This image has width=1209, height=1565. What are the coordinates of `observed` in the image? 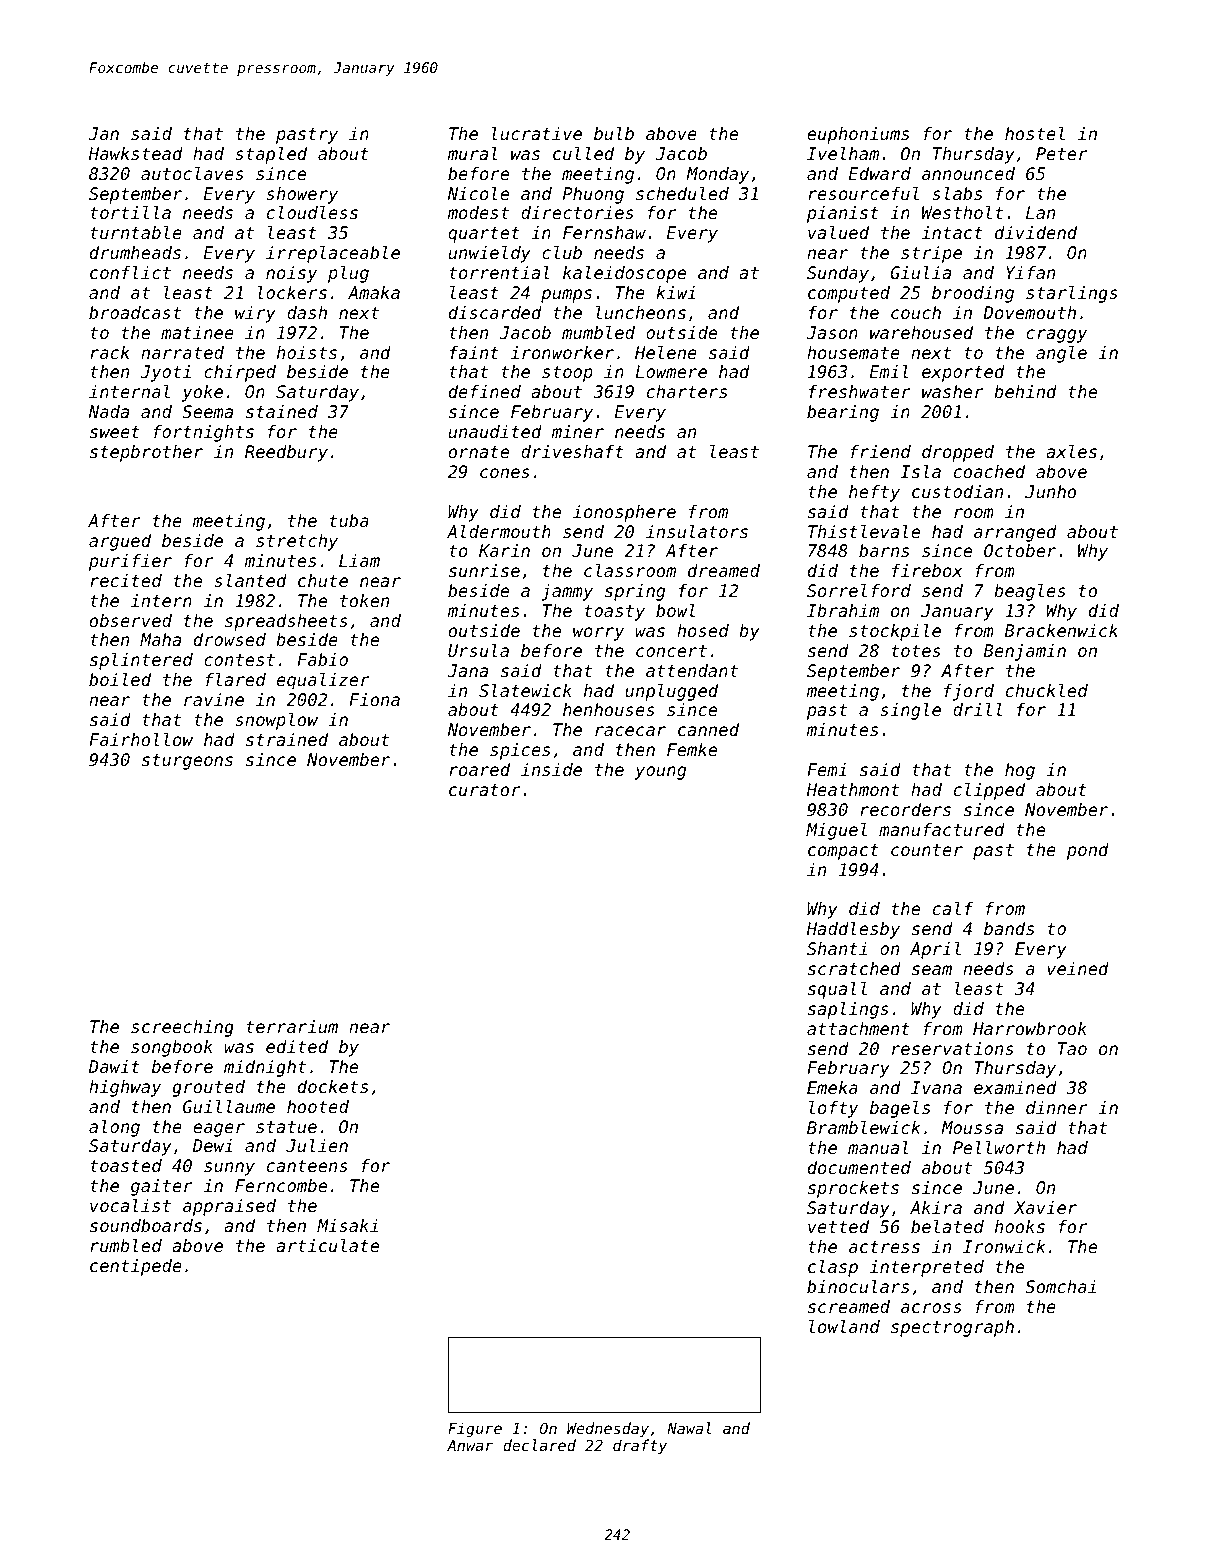 It's located at (131, 620).
